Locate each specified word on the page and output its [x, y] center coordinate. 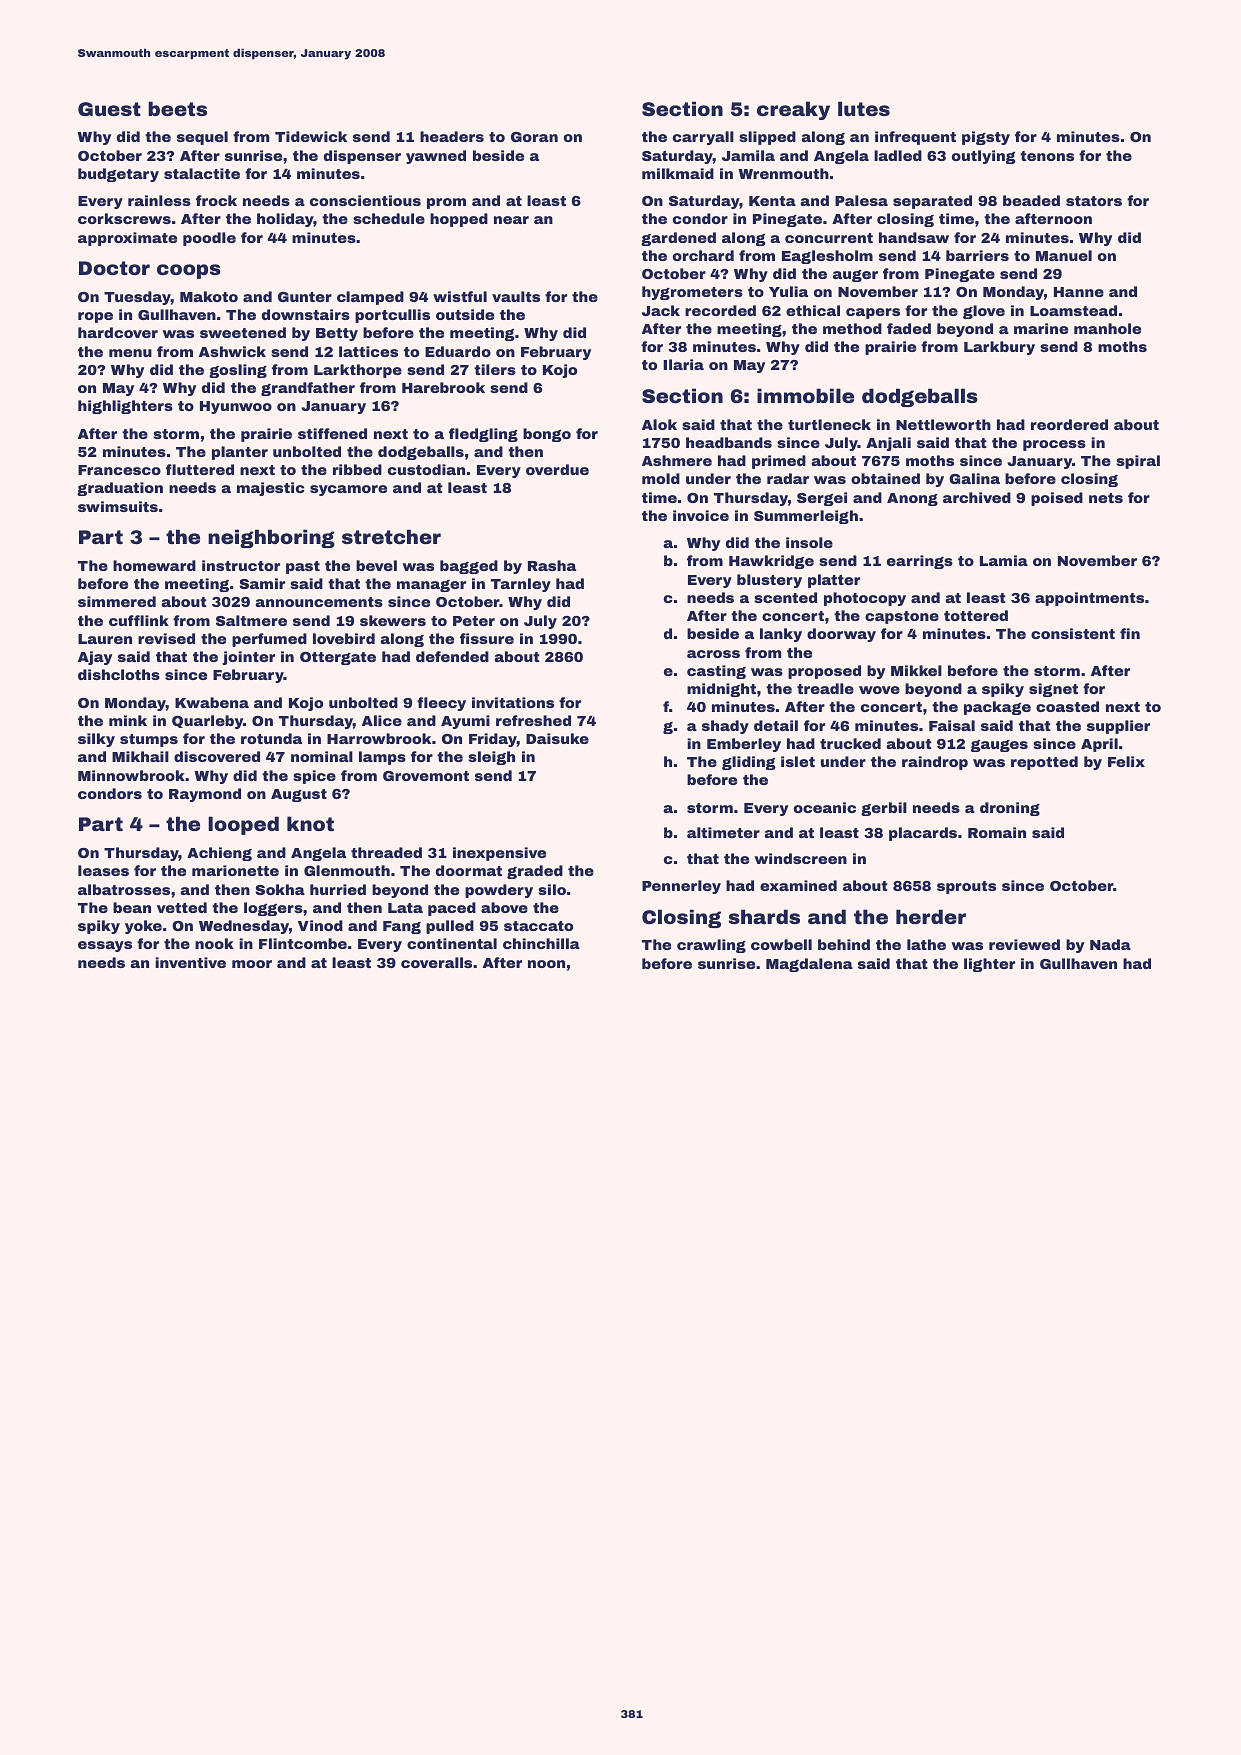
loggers [273, 909]
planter [240, 453]
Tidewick [311, 136]
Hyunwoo [236, 407]
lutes [864, 108]
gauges [999, 746]
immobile [805, 395]
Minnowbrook [131, 775]
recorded [720, 310]
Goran [534, 137]
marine [1041, 328]
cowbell [781, 944]
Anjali [888, 444]
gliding [749, 763]
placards [923, 834]
